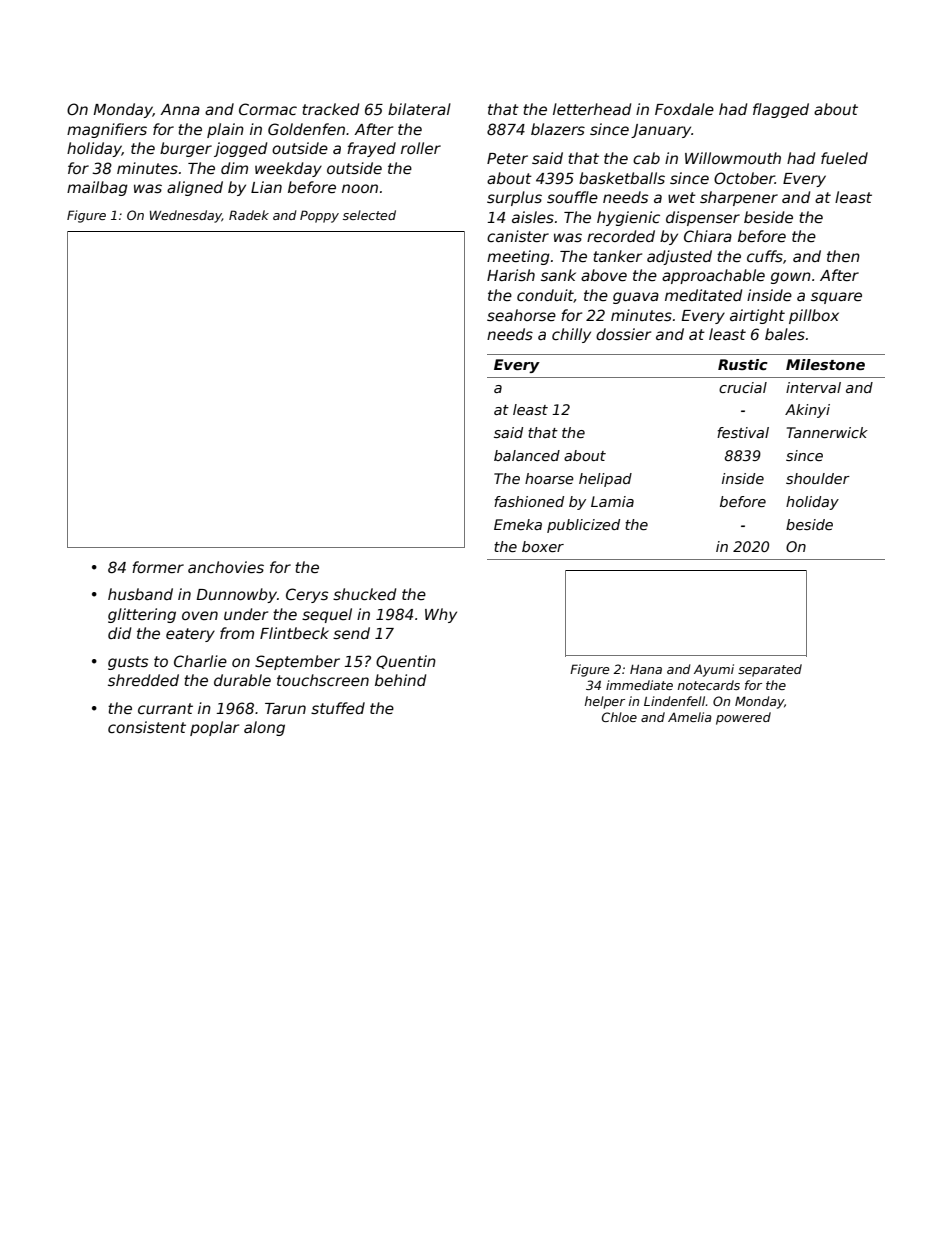 The height and width of the image is (1233, 952). I want to click on letterhead, so click(592, 109).
